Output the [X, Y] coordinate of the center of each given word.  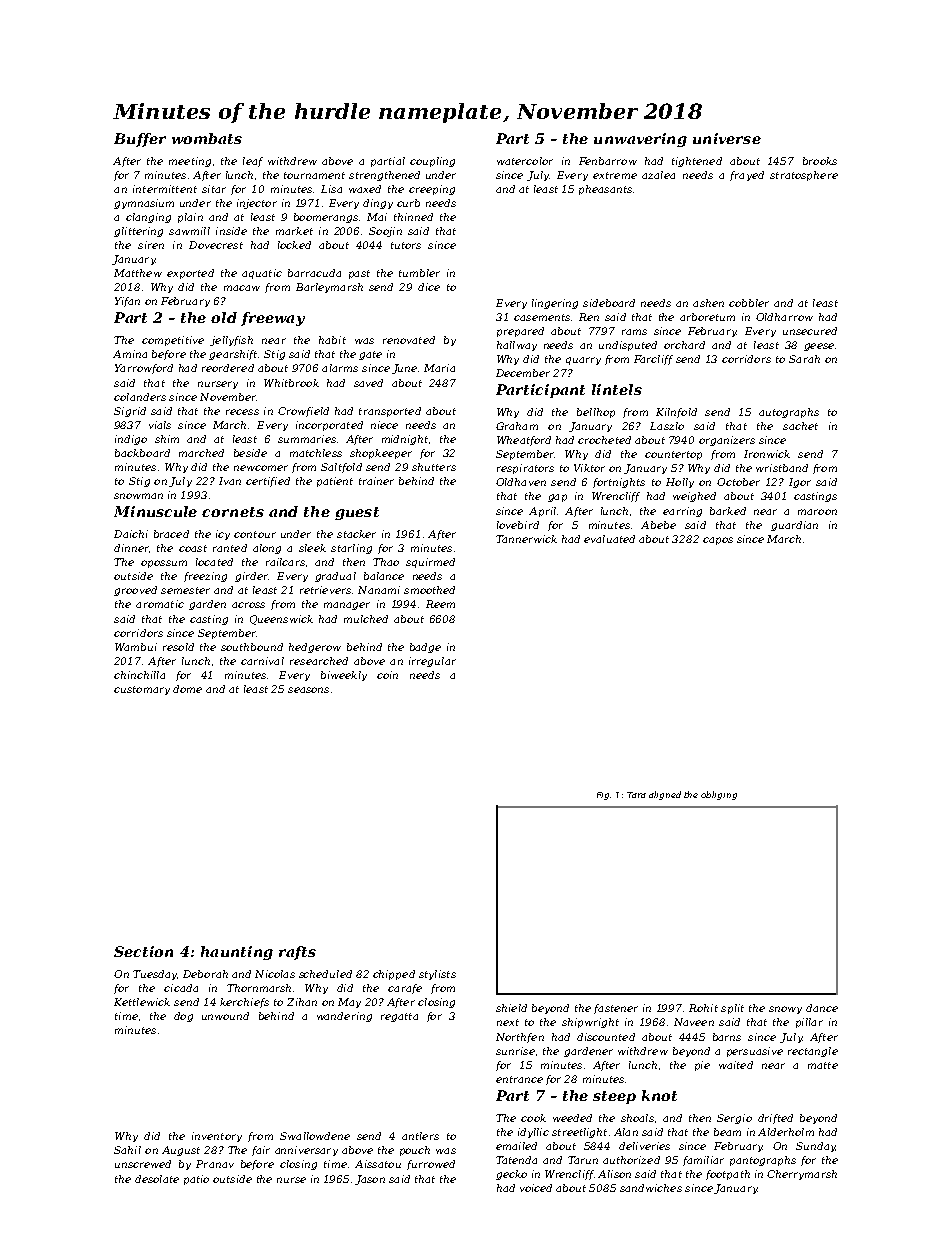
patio [196, 1180]
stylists [437, 975]
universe [727, 138]
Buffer [140, 140]
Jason [370, 1180]
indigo [131, 440]
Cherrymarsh [802, 1175]
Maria [439, 368]
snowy [785, 1010]
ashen [708, 303]
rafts [297, 953]
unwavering [640, 140]
